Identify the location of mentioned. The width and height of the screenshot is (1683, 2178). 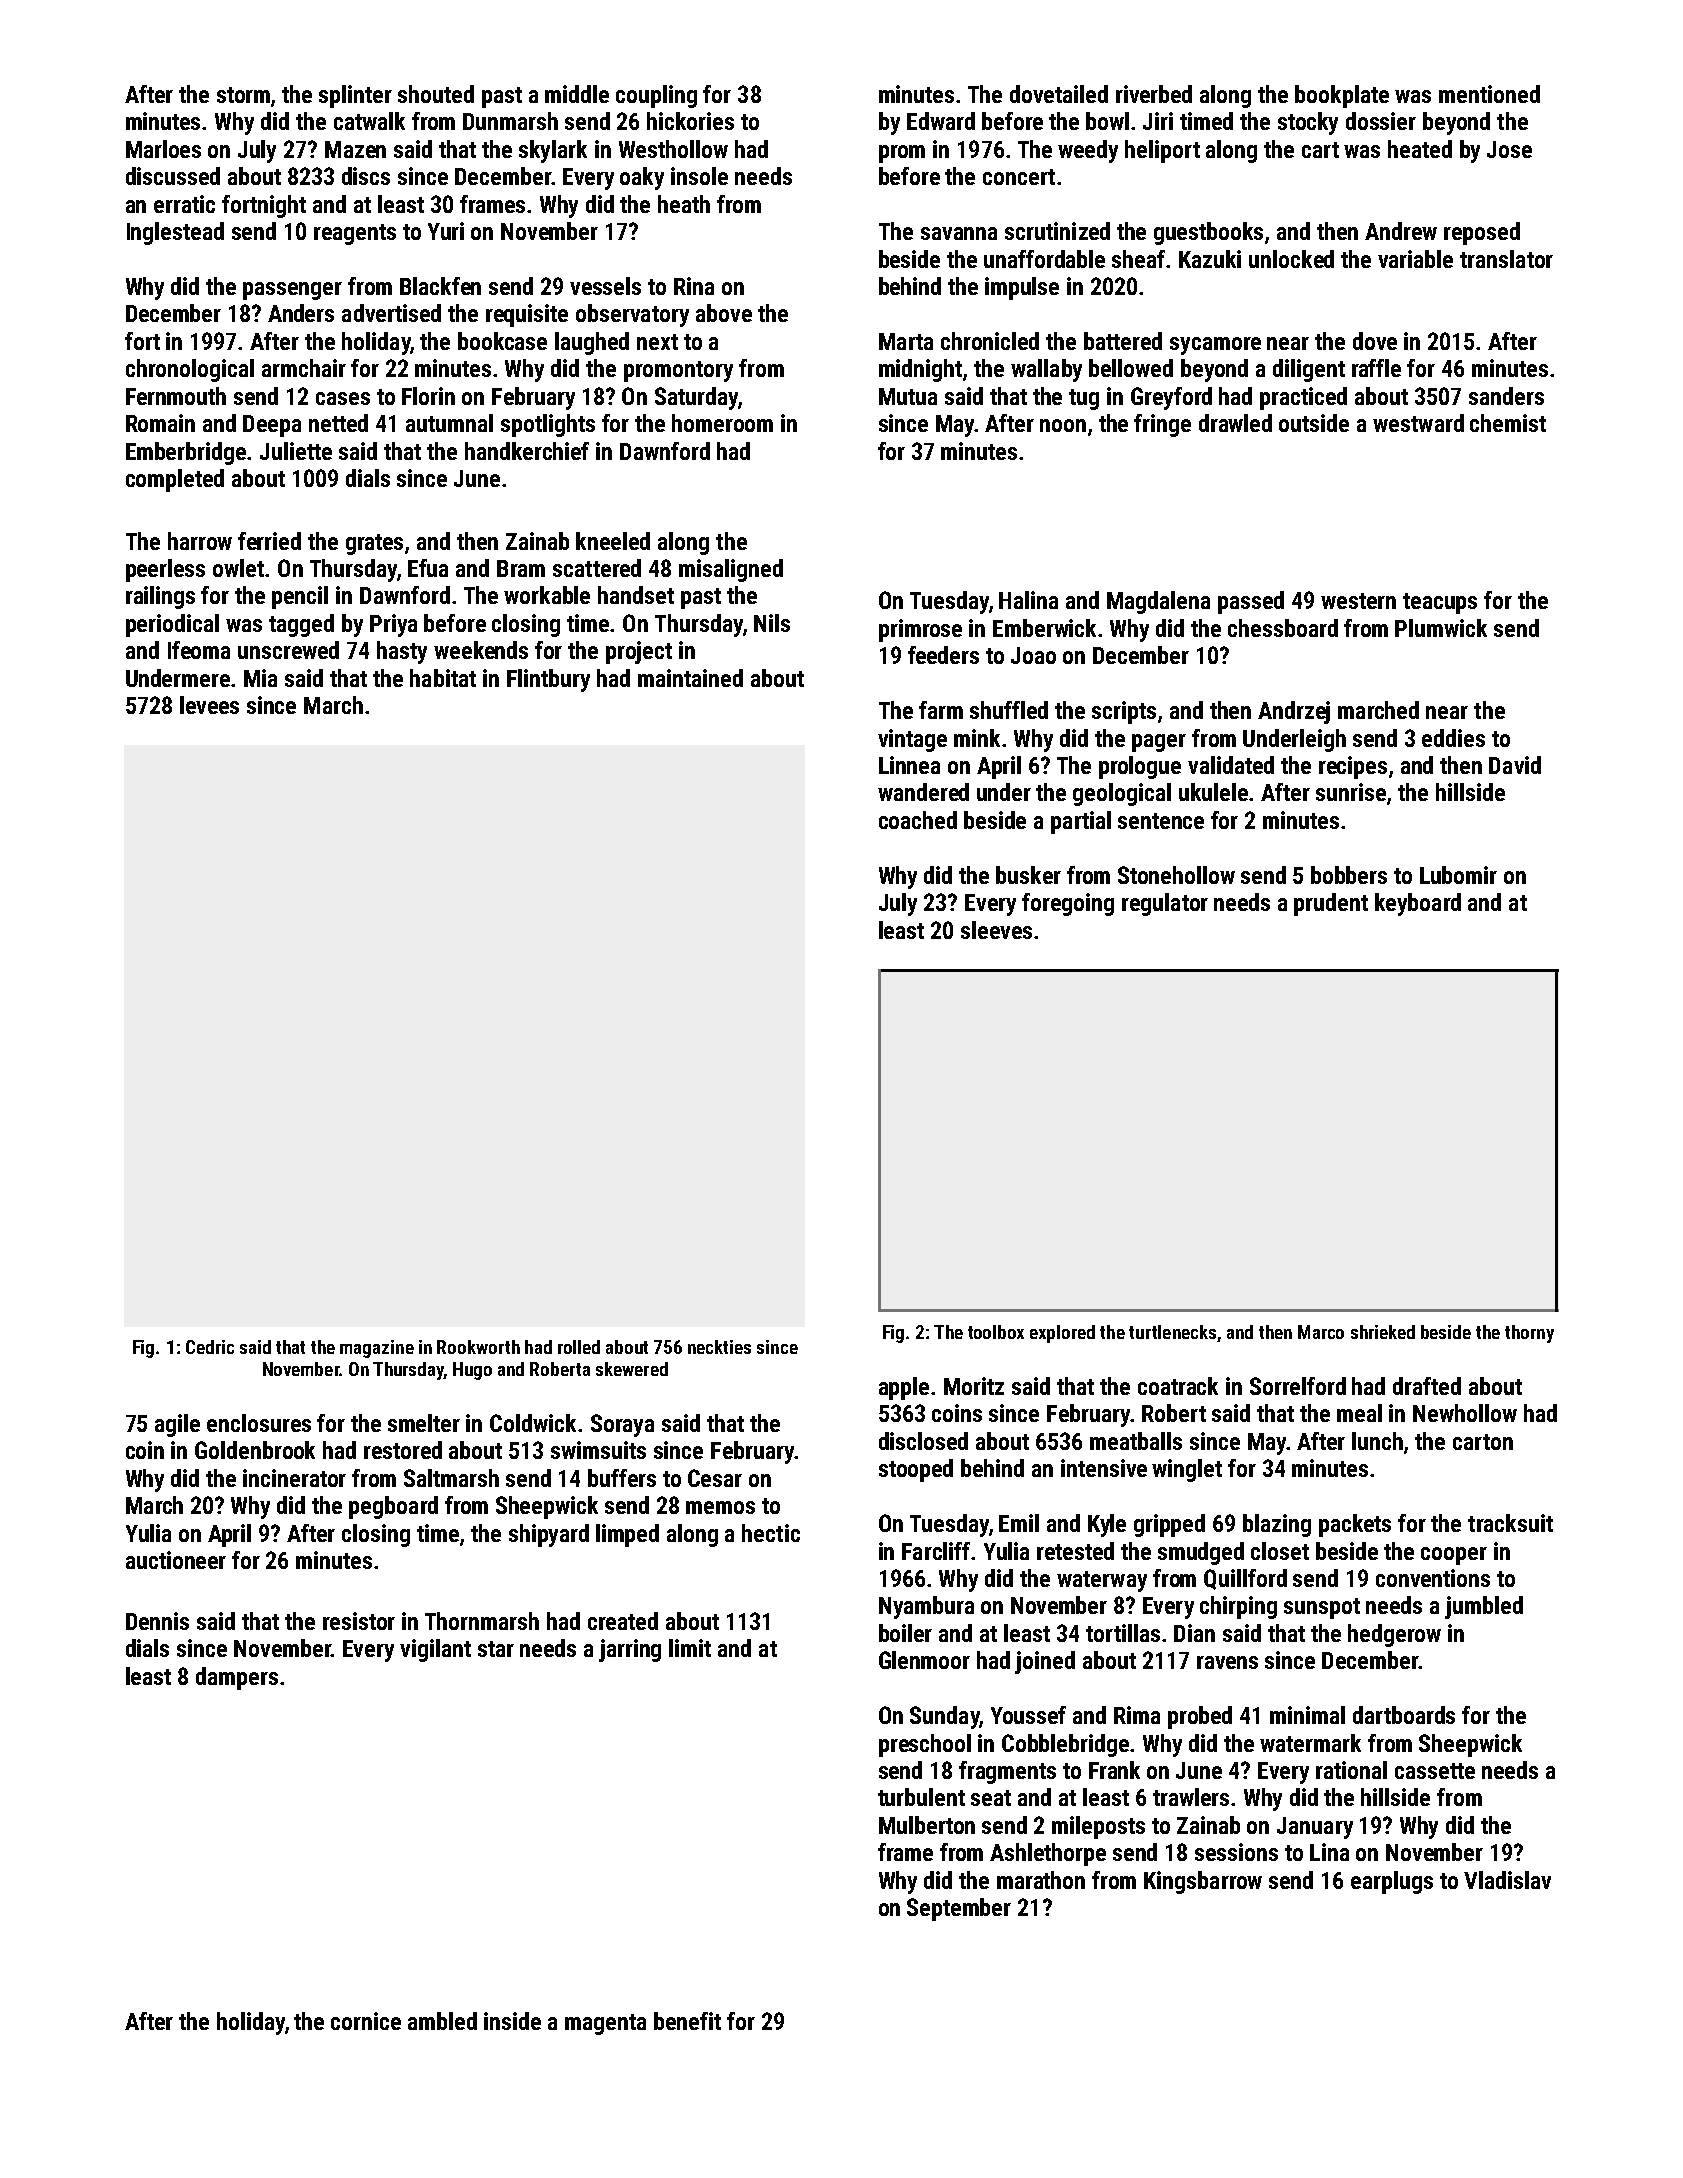
(1489, 94).
